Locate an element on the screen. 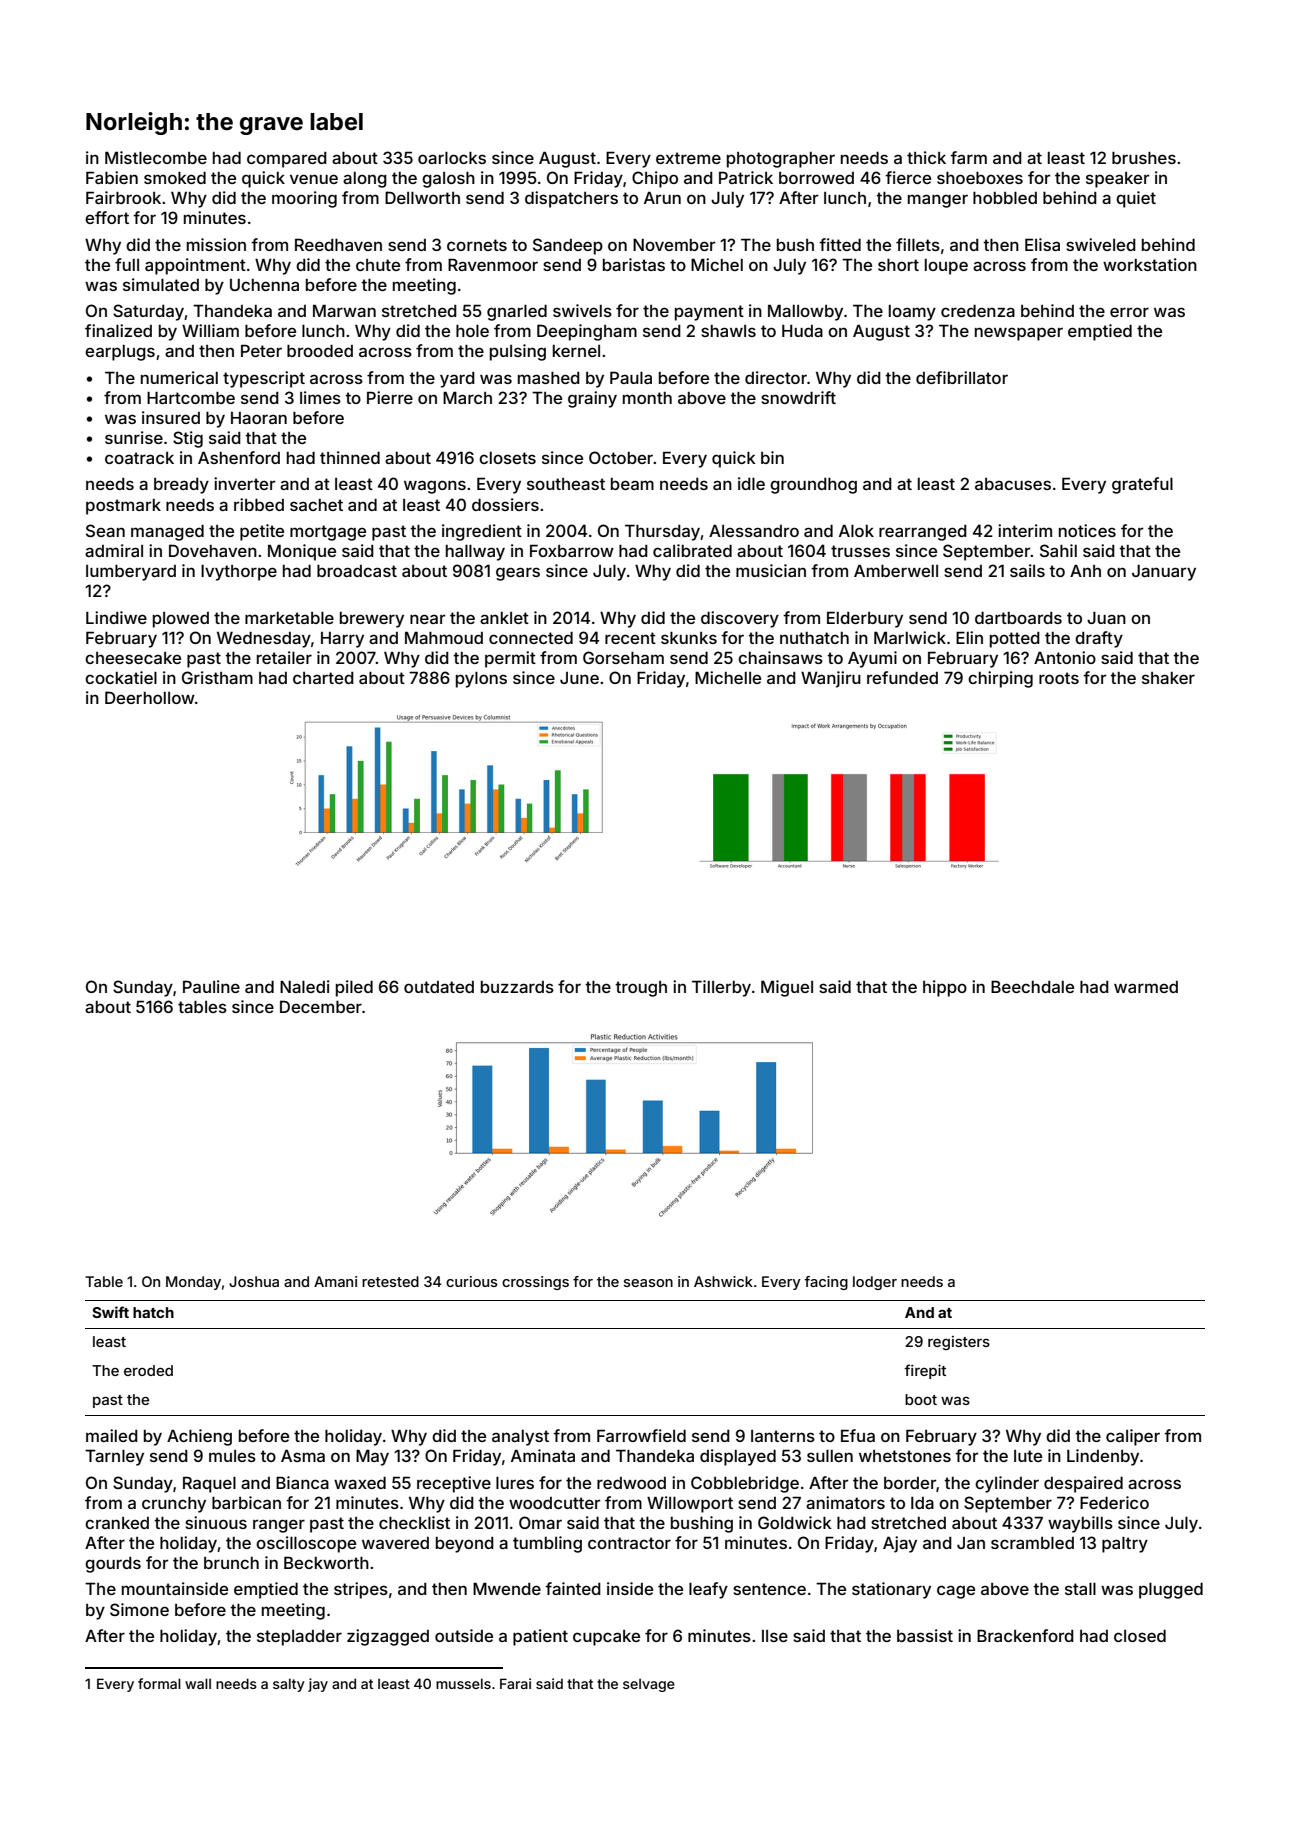  refunded is located at coordinates (902, 677).
